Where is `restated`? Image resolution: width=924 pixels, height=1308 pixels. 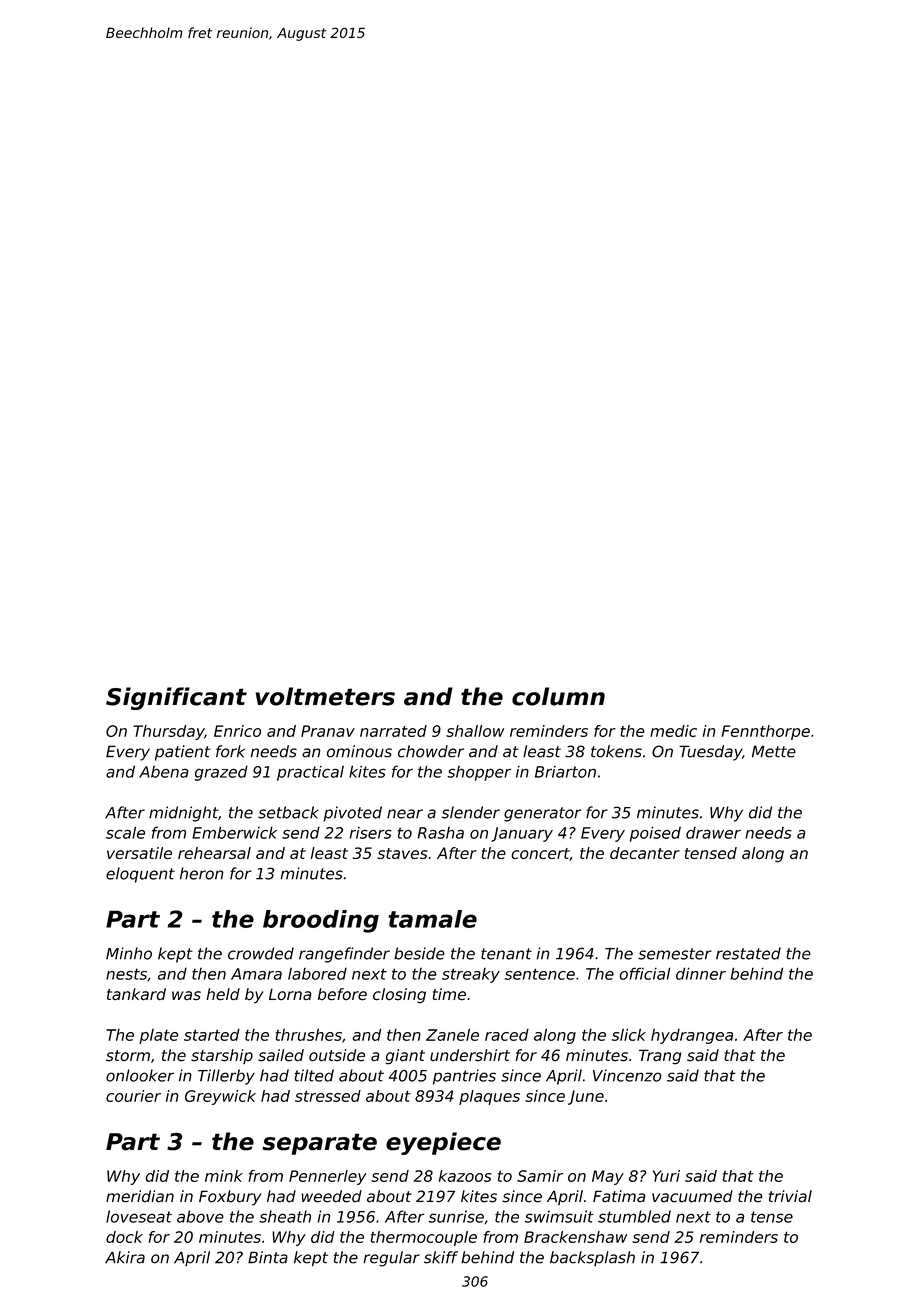 restated is located at coordinates (748, 953).
